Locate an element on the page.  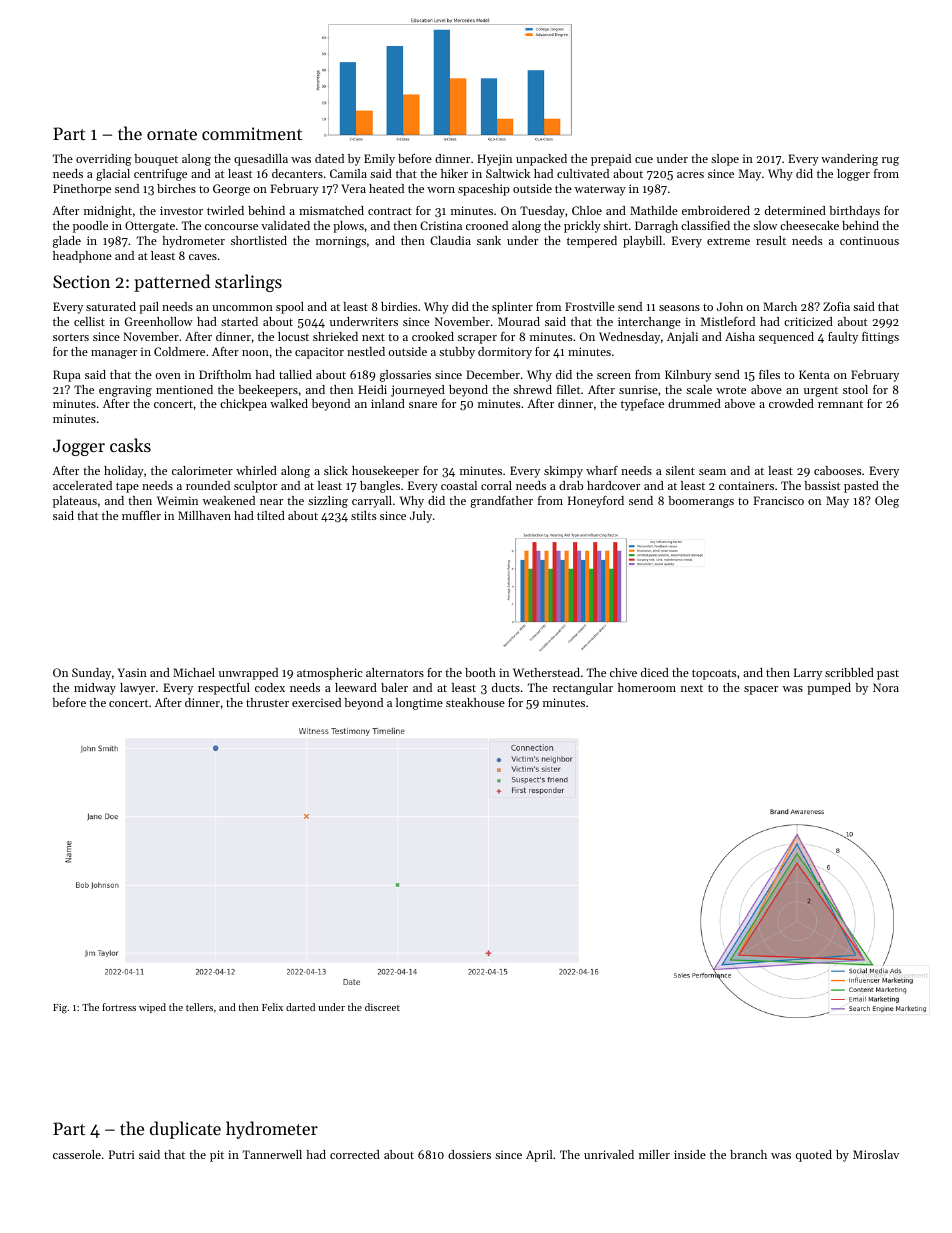
quesadilla is located at coordinates (261, 160).
